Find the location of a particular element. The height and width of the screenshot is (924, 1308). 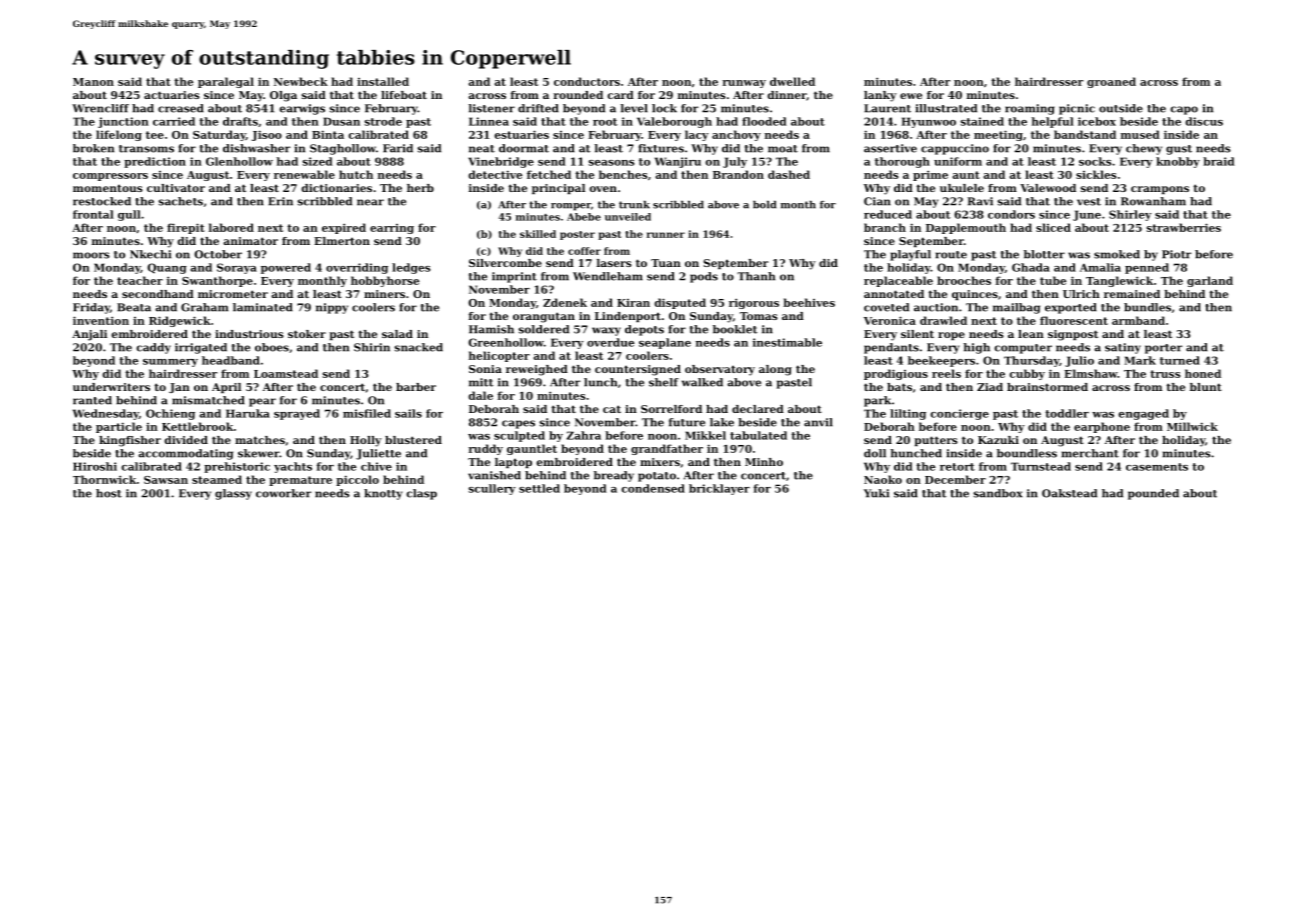

park is located at coordinates (877, 401).
